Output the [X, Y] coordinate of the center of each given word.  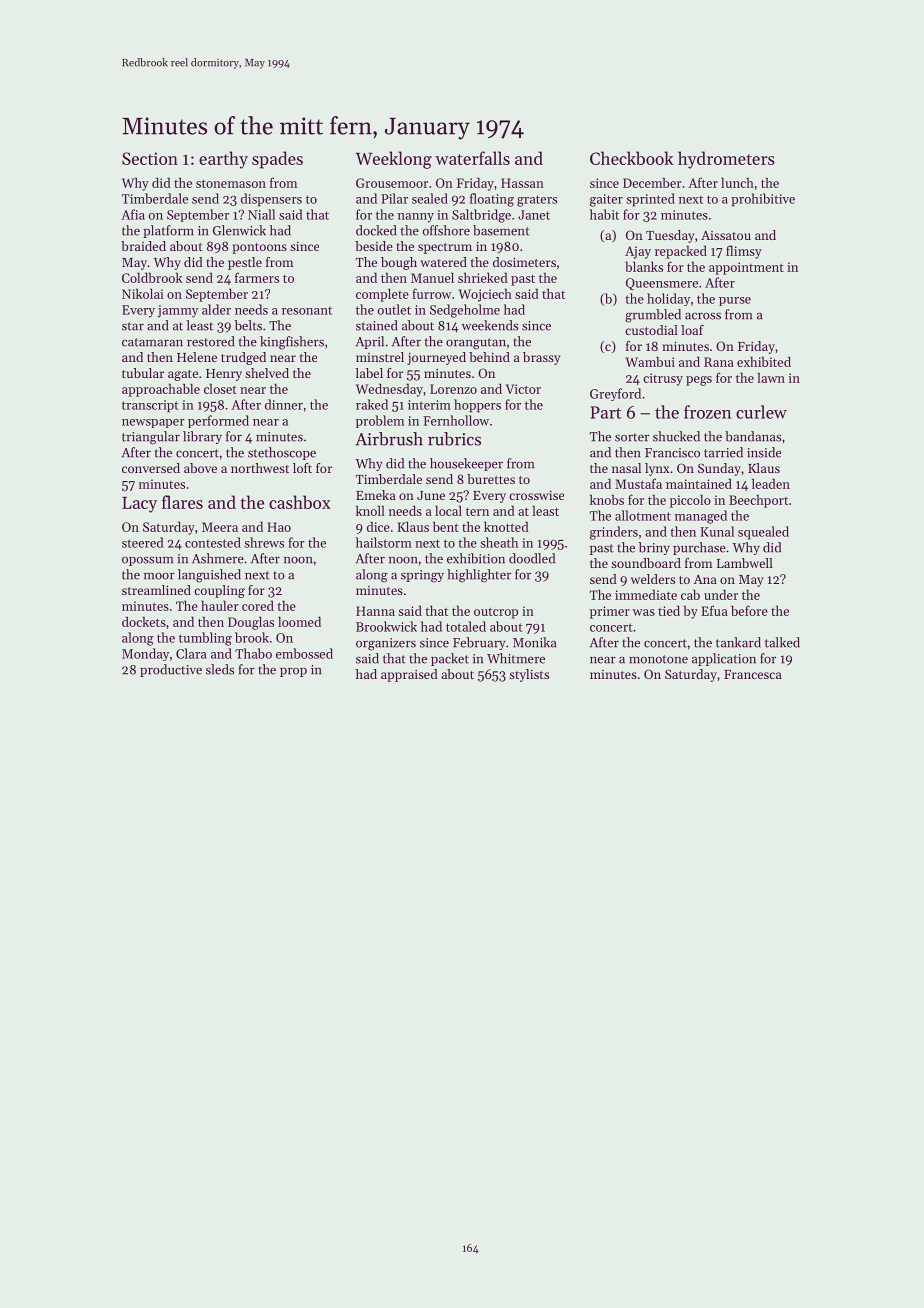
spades [277, 160]
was [643, 612]
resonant [307, 311]
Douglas [251, 623]
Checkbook [631, 158]
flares [182, 502]
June [431, 495]
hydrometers [726, 160]
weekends [490, 325]
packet [450, 659]
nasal [626, 468]
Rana [719, 362]
